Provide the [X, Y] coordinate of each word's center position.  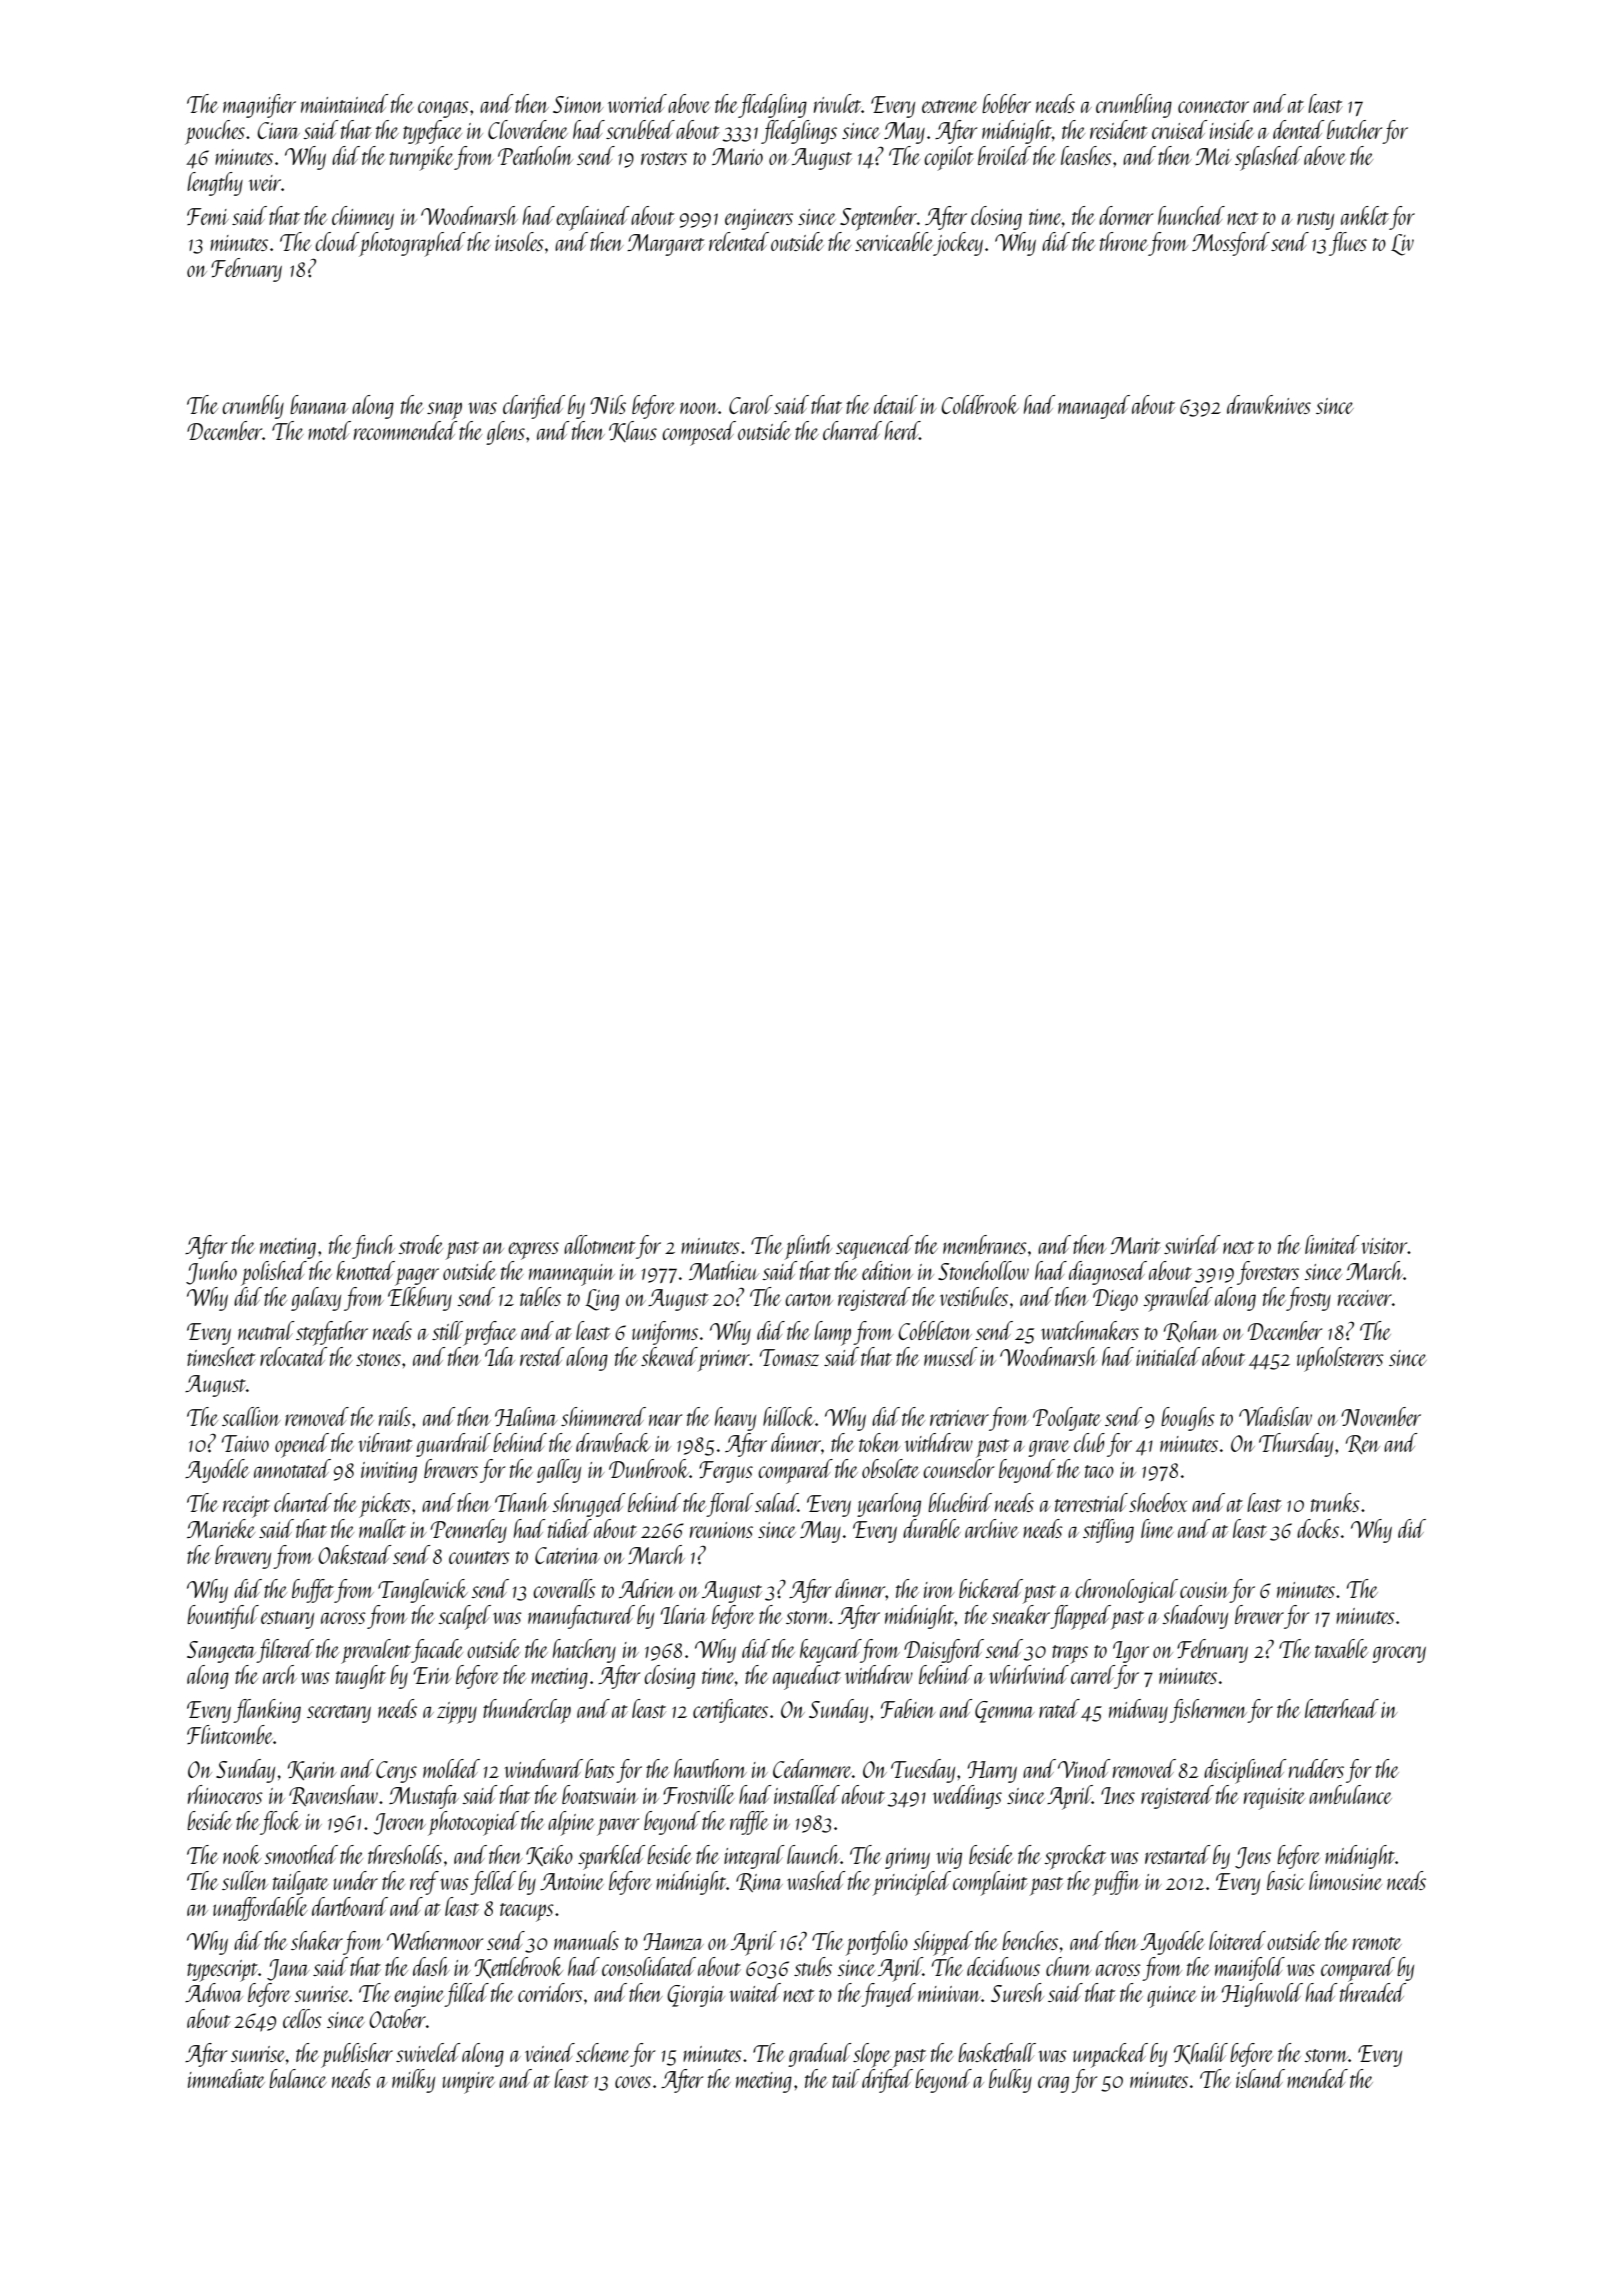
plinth [808, 1247]
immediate [226, 2078]
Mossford [1231, 244]
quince [1172, 1997]
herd [902, 430]
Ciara [278, 130]
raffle [749, 1823]
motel [329, 430]
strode [420, 1244]
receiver [1365, 1298]
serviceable [894, 241]
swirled [1192, 1244]
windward [543, 1768]
